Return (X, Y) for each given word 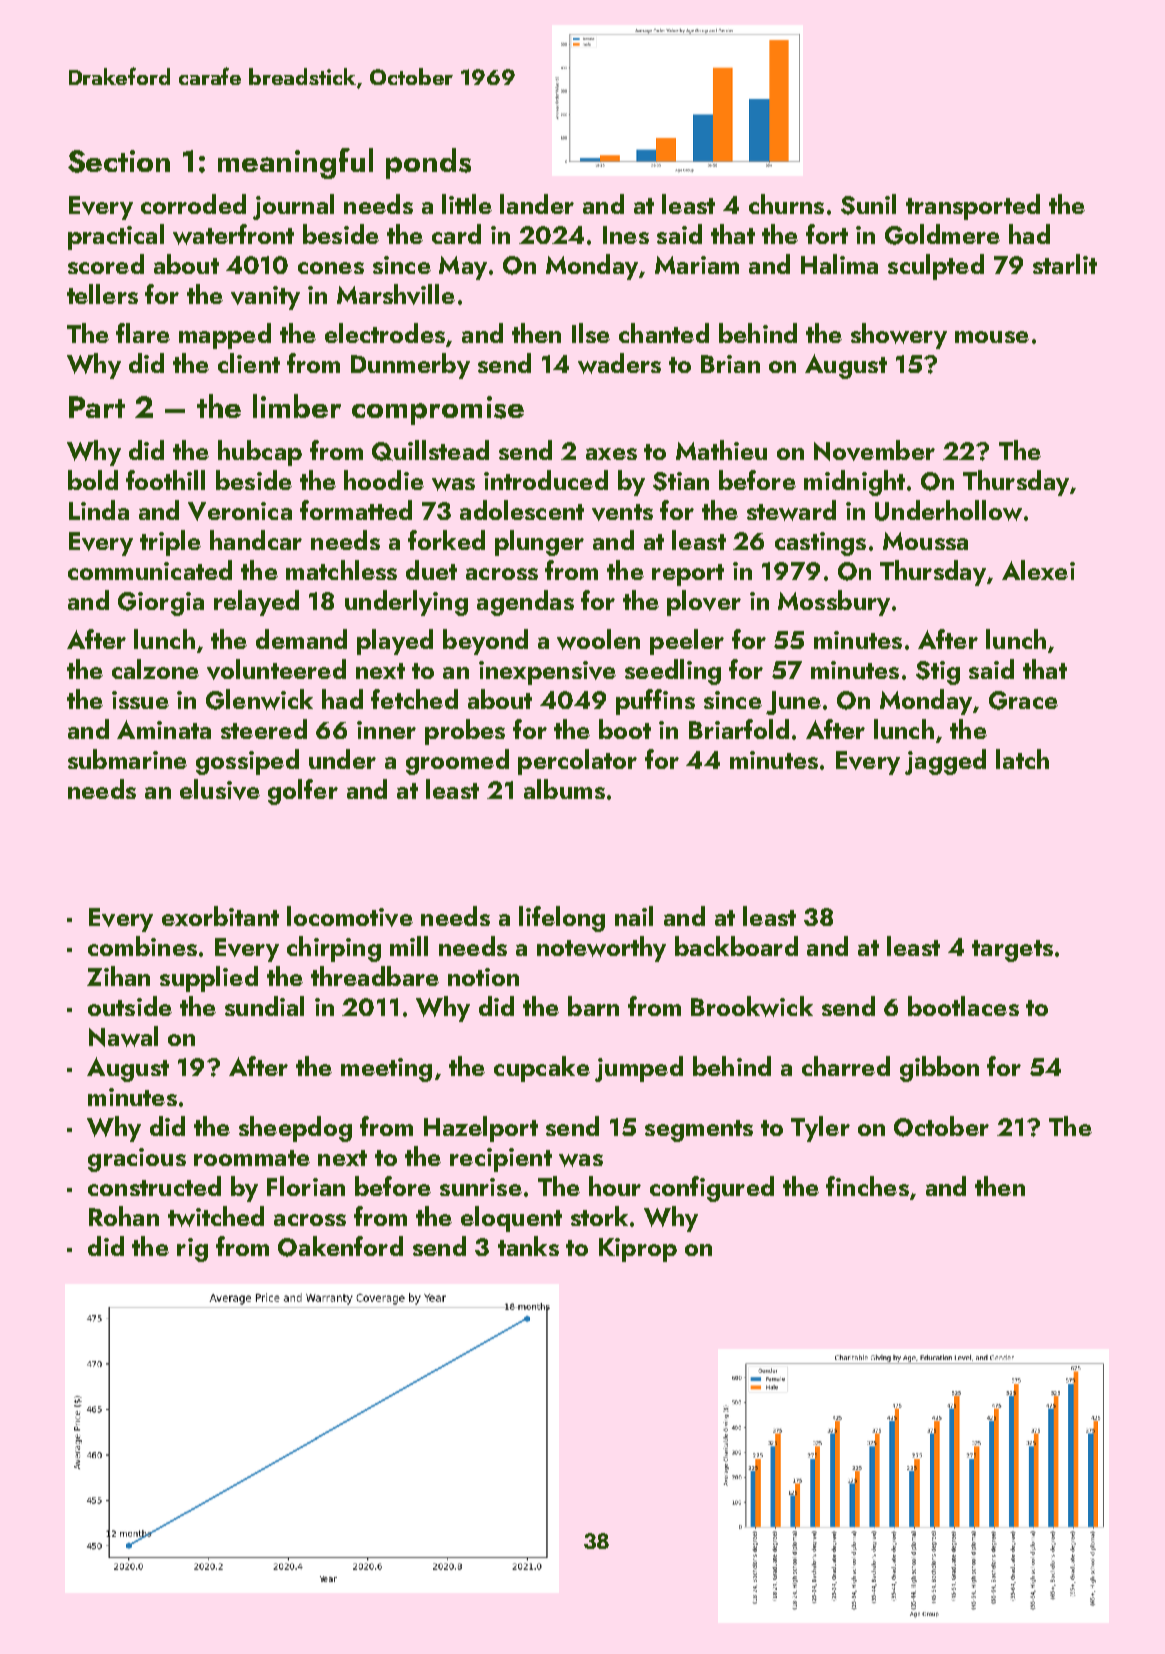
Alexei (1038, 570)
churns (786, 204)
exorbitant (220, 916)
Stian (681, 481)
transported (973, 207)
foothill (165, 480)
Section (119, 161)
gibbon (939, 1069)
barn (593, 1006)
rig (192, 1250)
